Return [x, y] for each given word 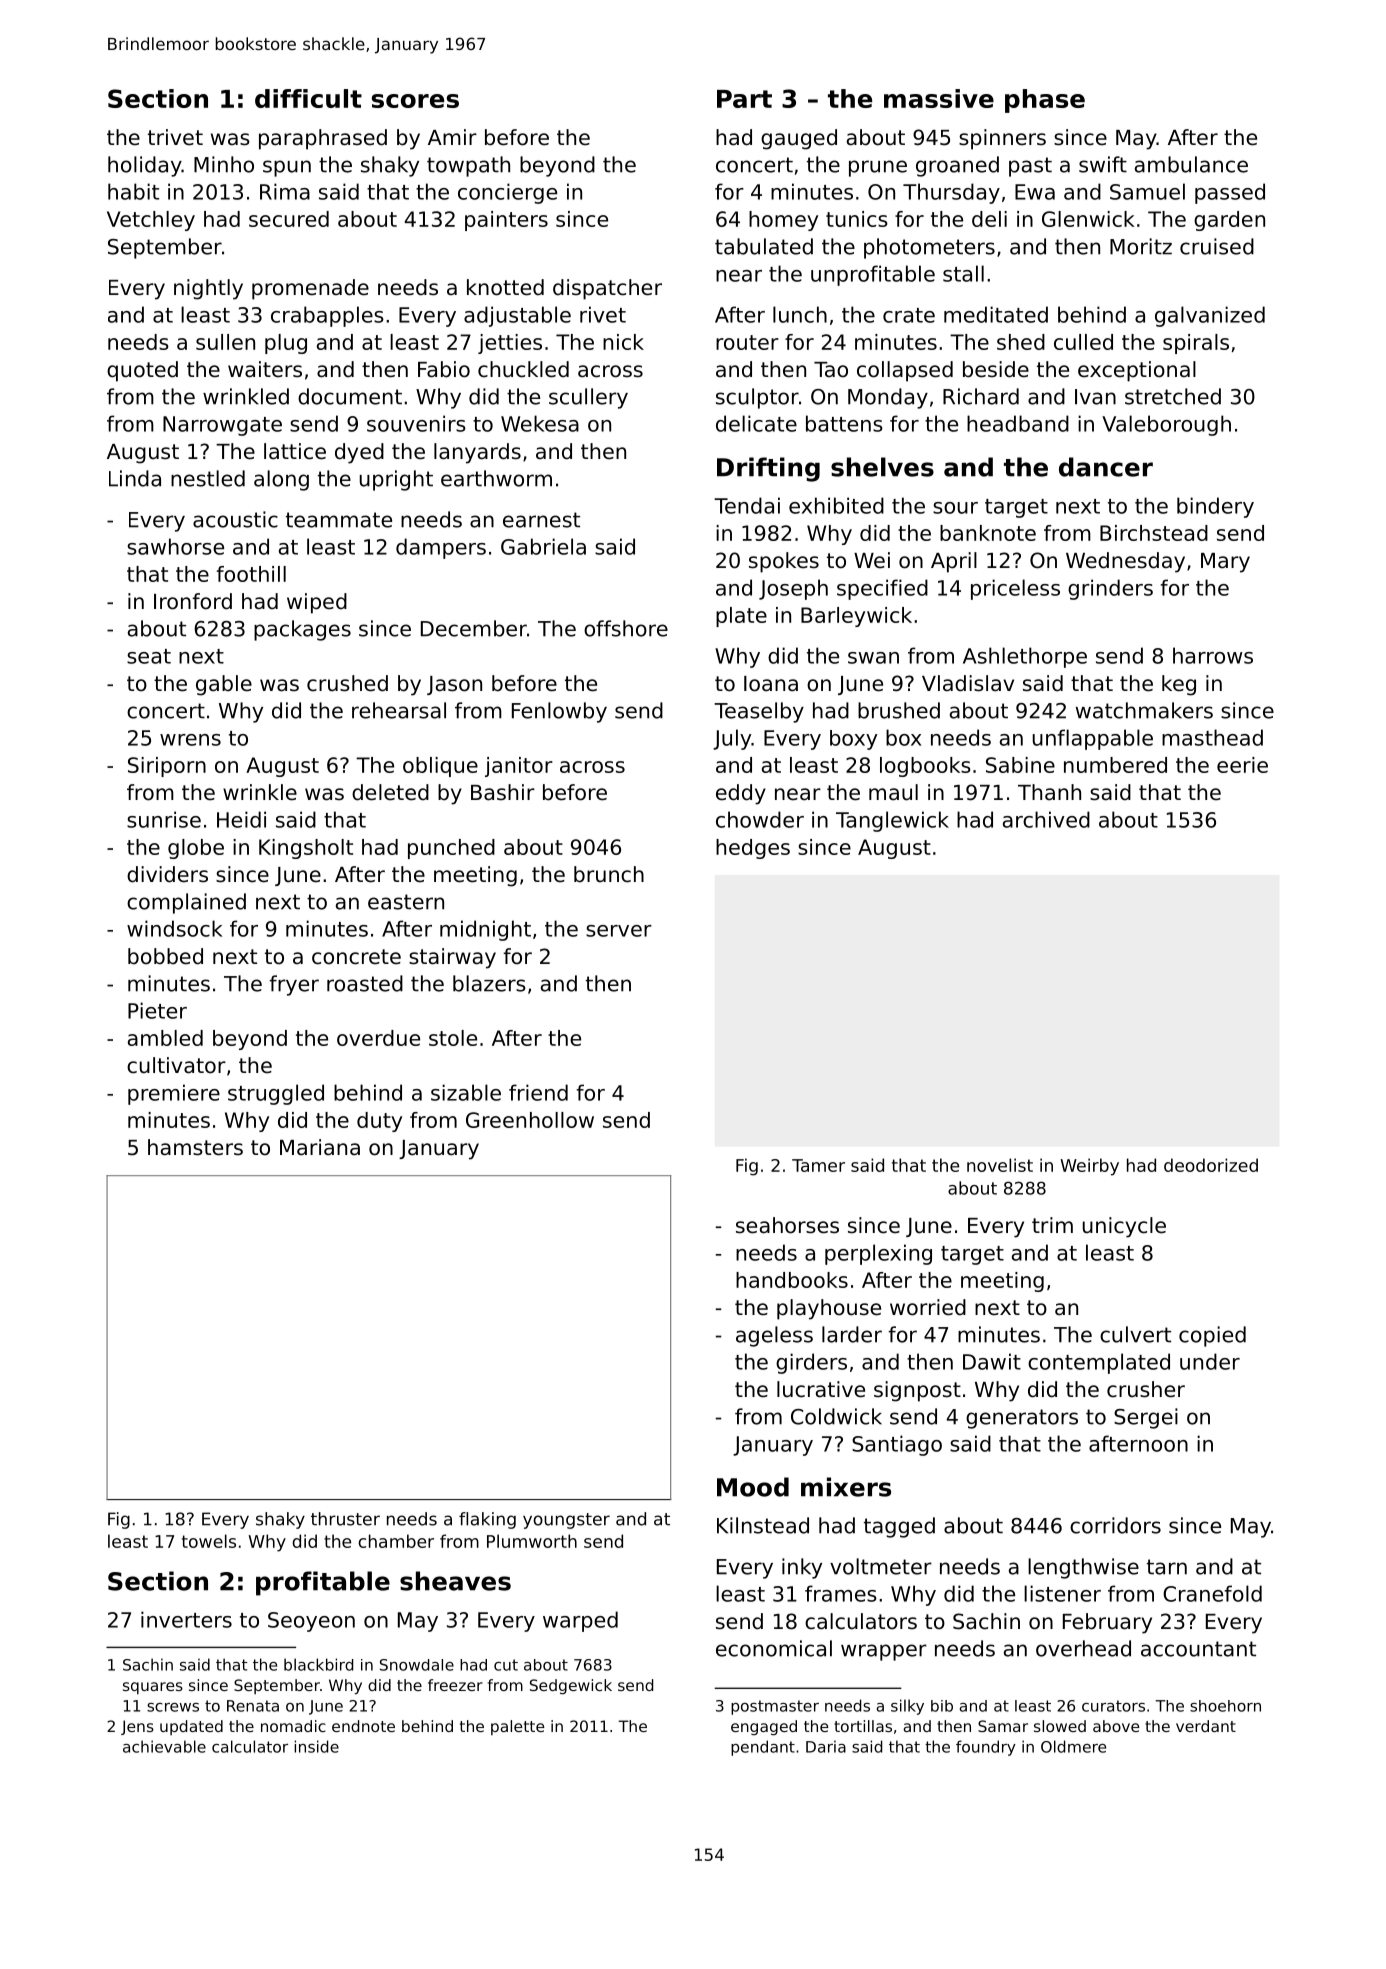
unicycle [1124, 1227]
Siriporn [167, 767]
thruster [345, 1519]
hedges [753, 849]
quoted [142, 371]
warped [580, 1621]
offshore [626, 628]
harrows [1213, 655]
